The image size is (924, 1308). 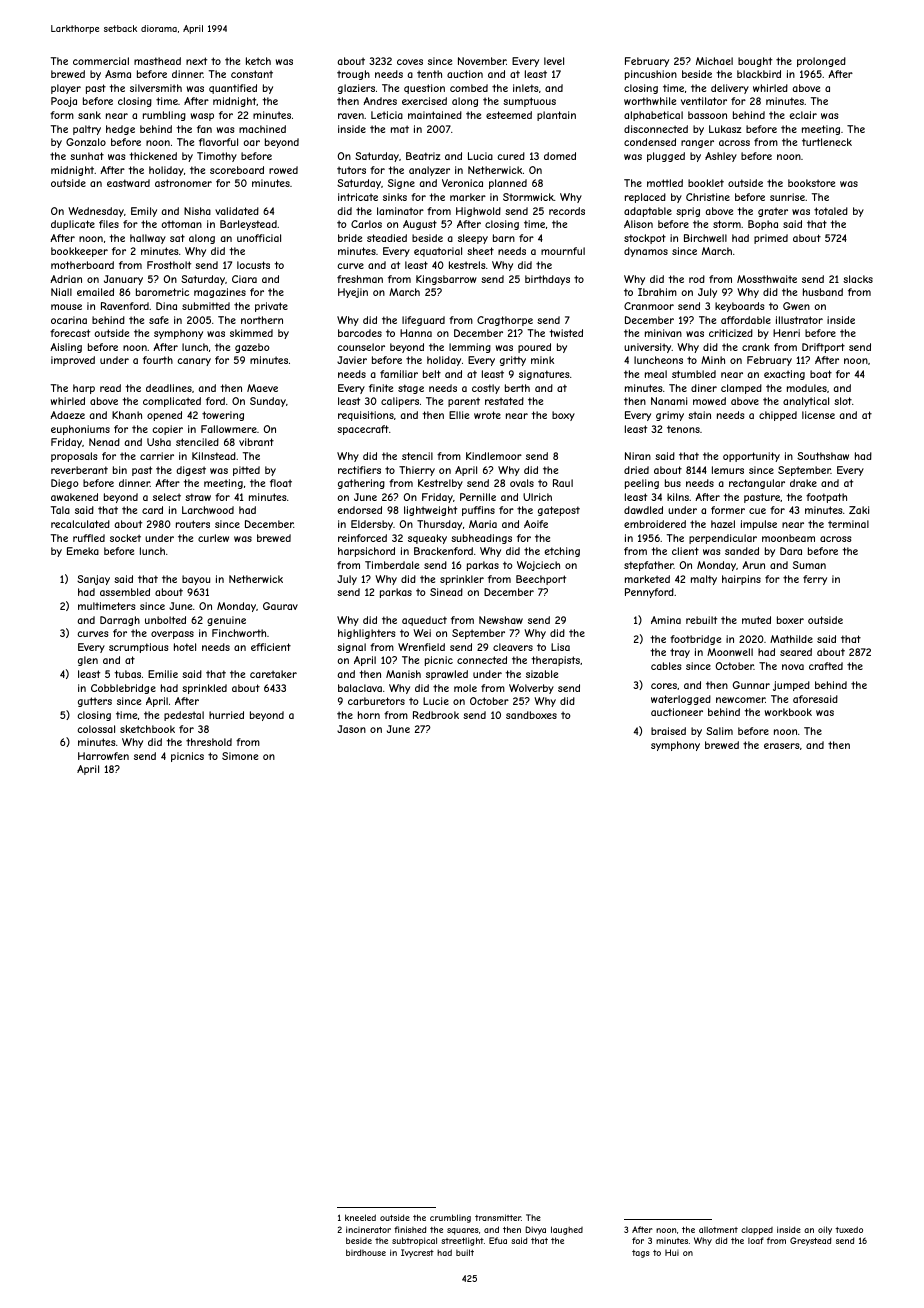 I want to click on bin, so click(x=120, y=470).
